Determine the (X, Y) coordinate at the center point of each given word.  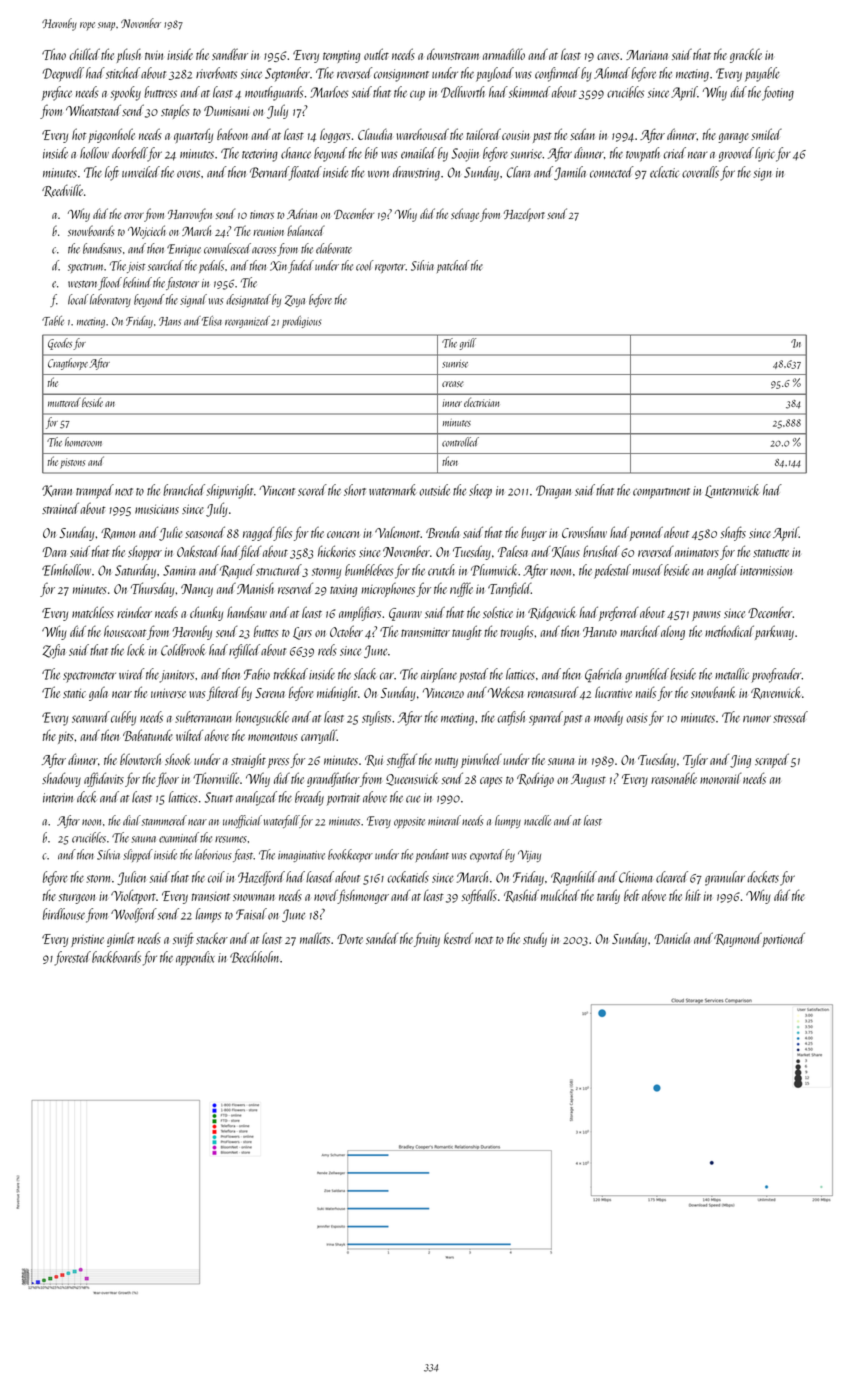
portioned (783, 939)
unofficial (242, 821)
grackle (746, 56)
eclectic (664, 172)
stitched (123, 73)
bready (309, 798)
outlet (376, 54)
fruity (427, 939)
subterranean (203, 717)
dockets (763, 877)
